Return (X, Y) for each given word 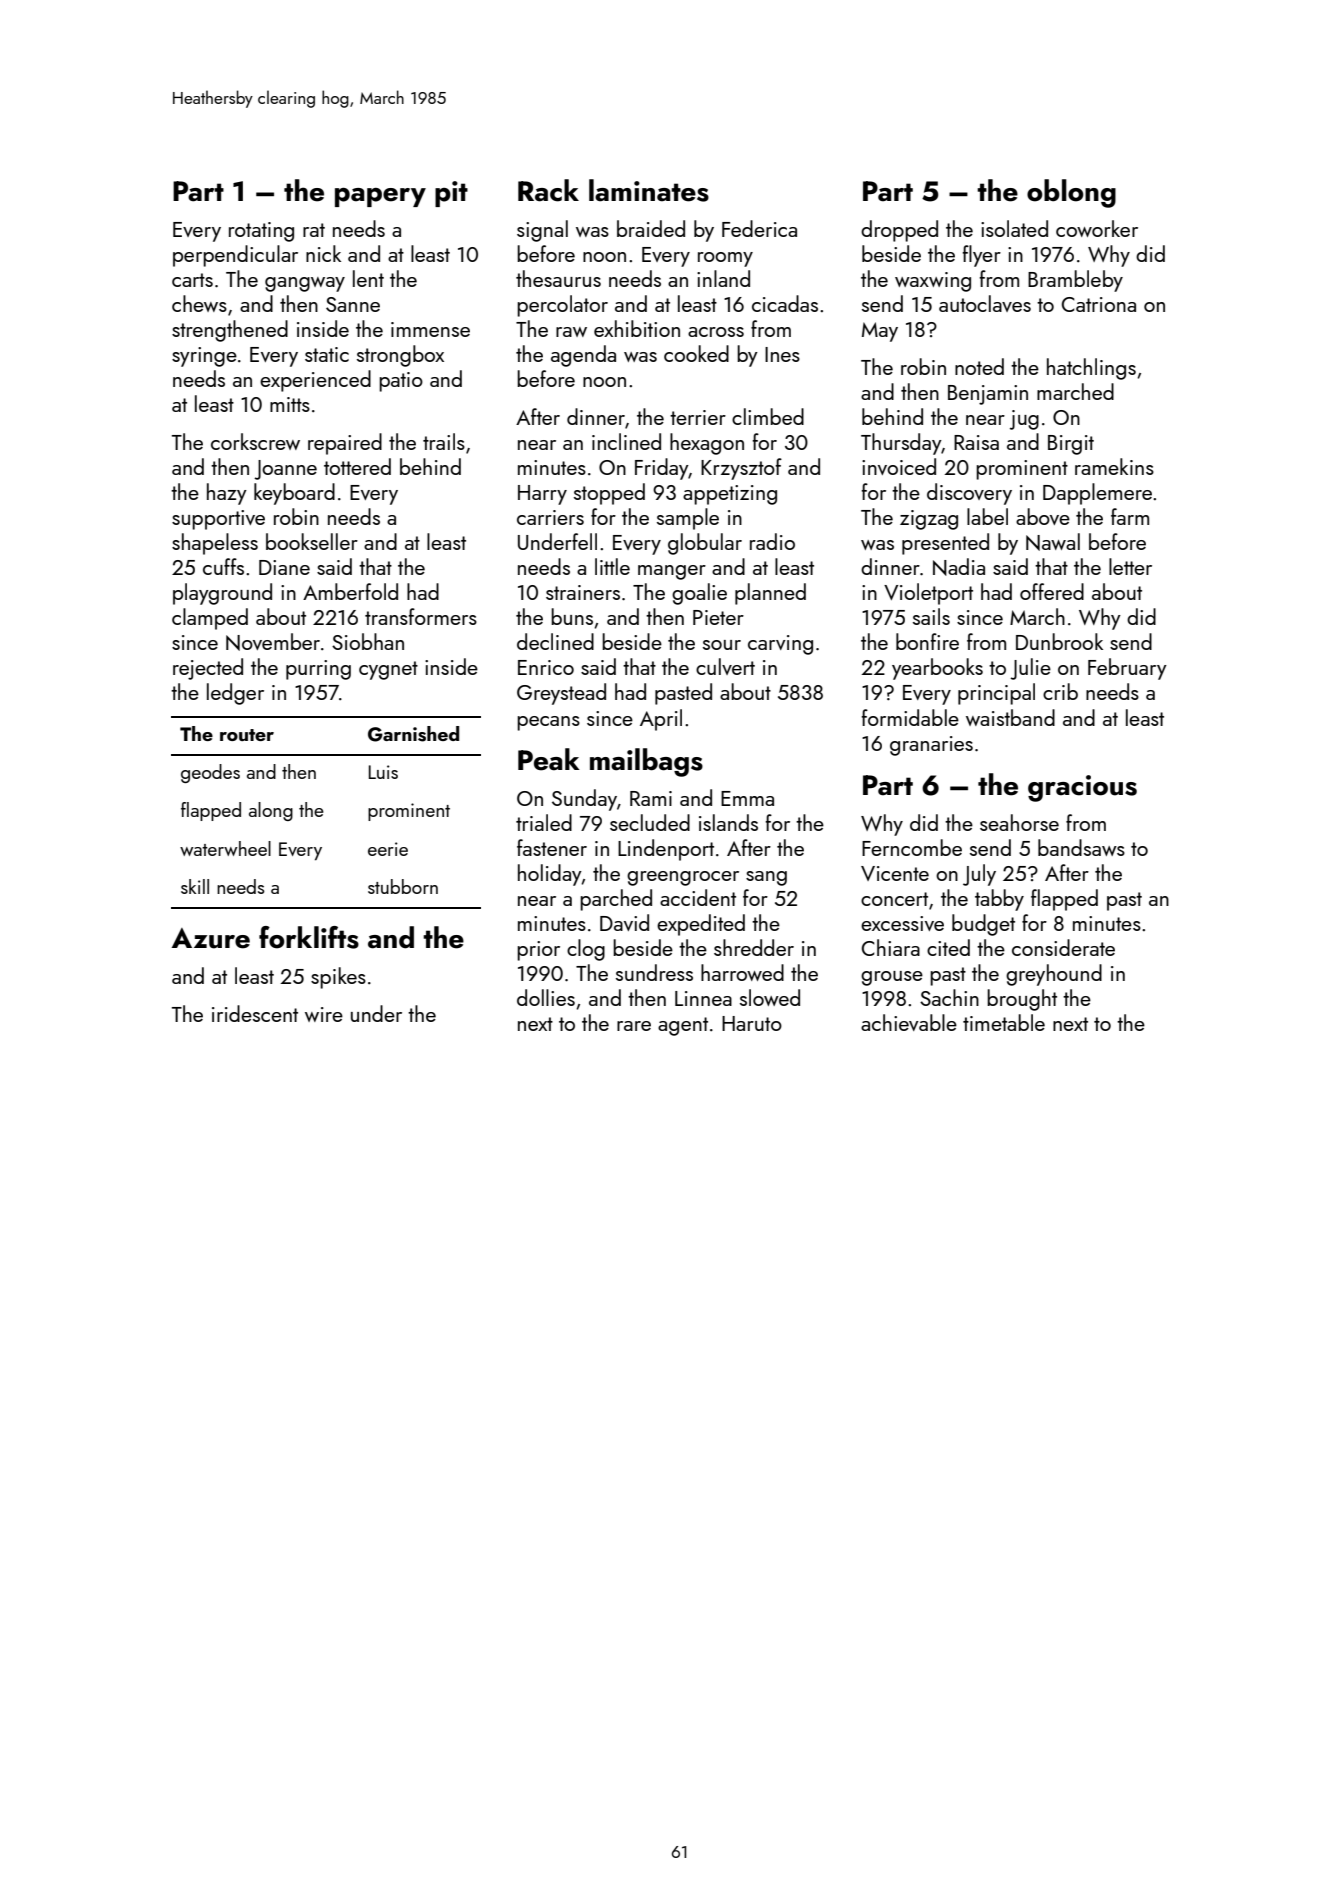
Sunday (584, 800)
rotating (261, 232)
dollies (546, 997)
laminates (649, 190)
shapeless (215, 544)
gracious (1082, 788)
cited (948, 947)
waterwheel (225, 848)
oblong (1071, 193)
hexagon (707, 444)
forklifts (309, 937)
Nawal (1053, 542)
